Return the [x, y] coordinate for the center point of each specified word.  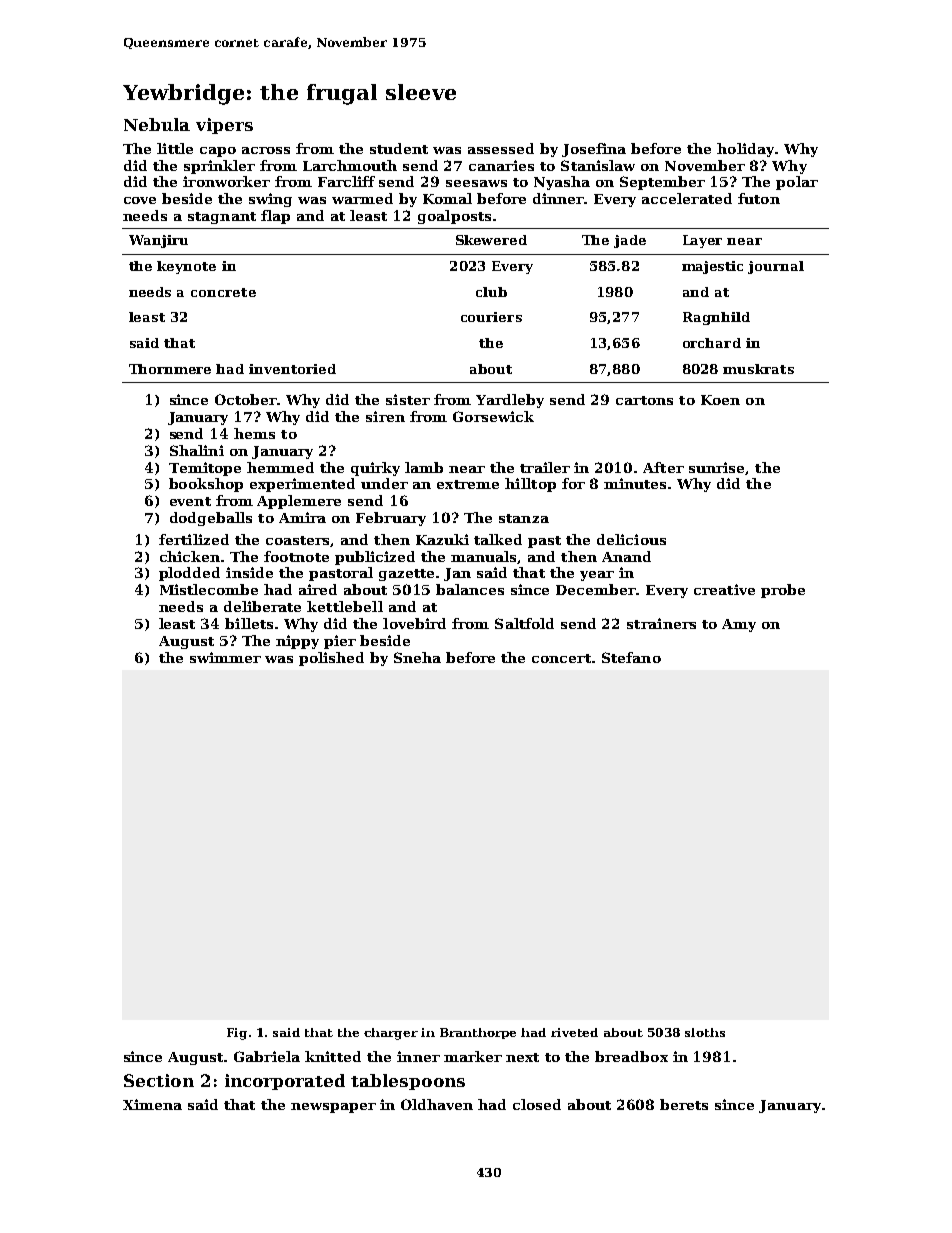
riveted [574, 1032]
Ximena [152, 1104]
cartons [644, 400]
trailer [545, 467]
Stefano [631, 657]
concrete [223, 292]
